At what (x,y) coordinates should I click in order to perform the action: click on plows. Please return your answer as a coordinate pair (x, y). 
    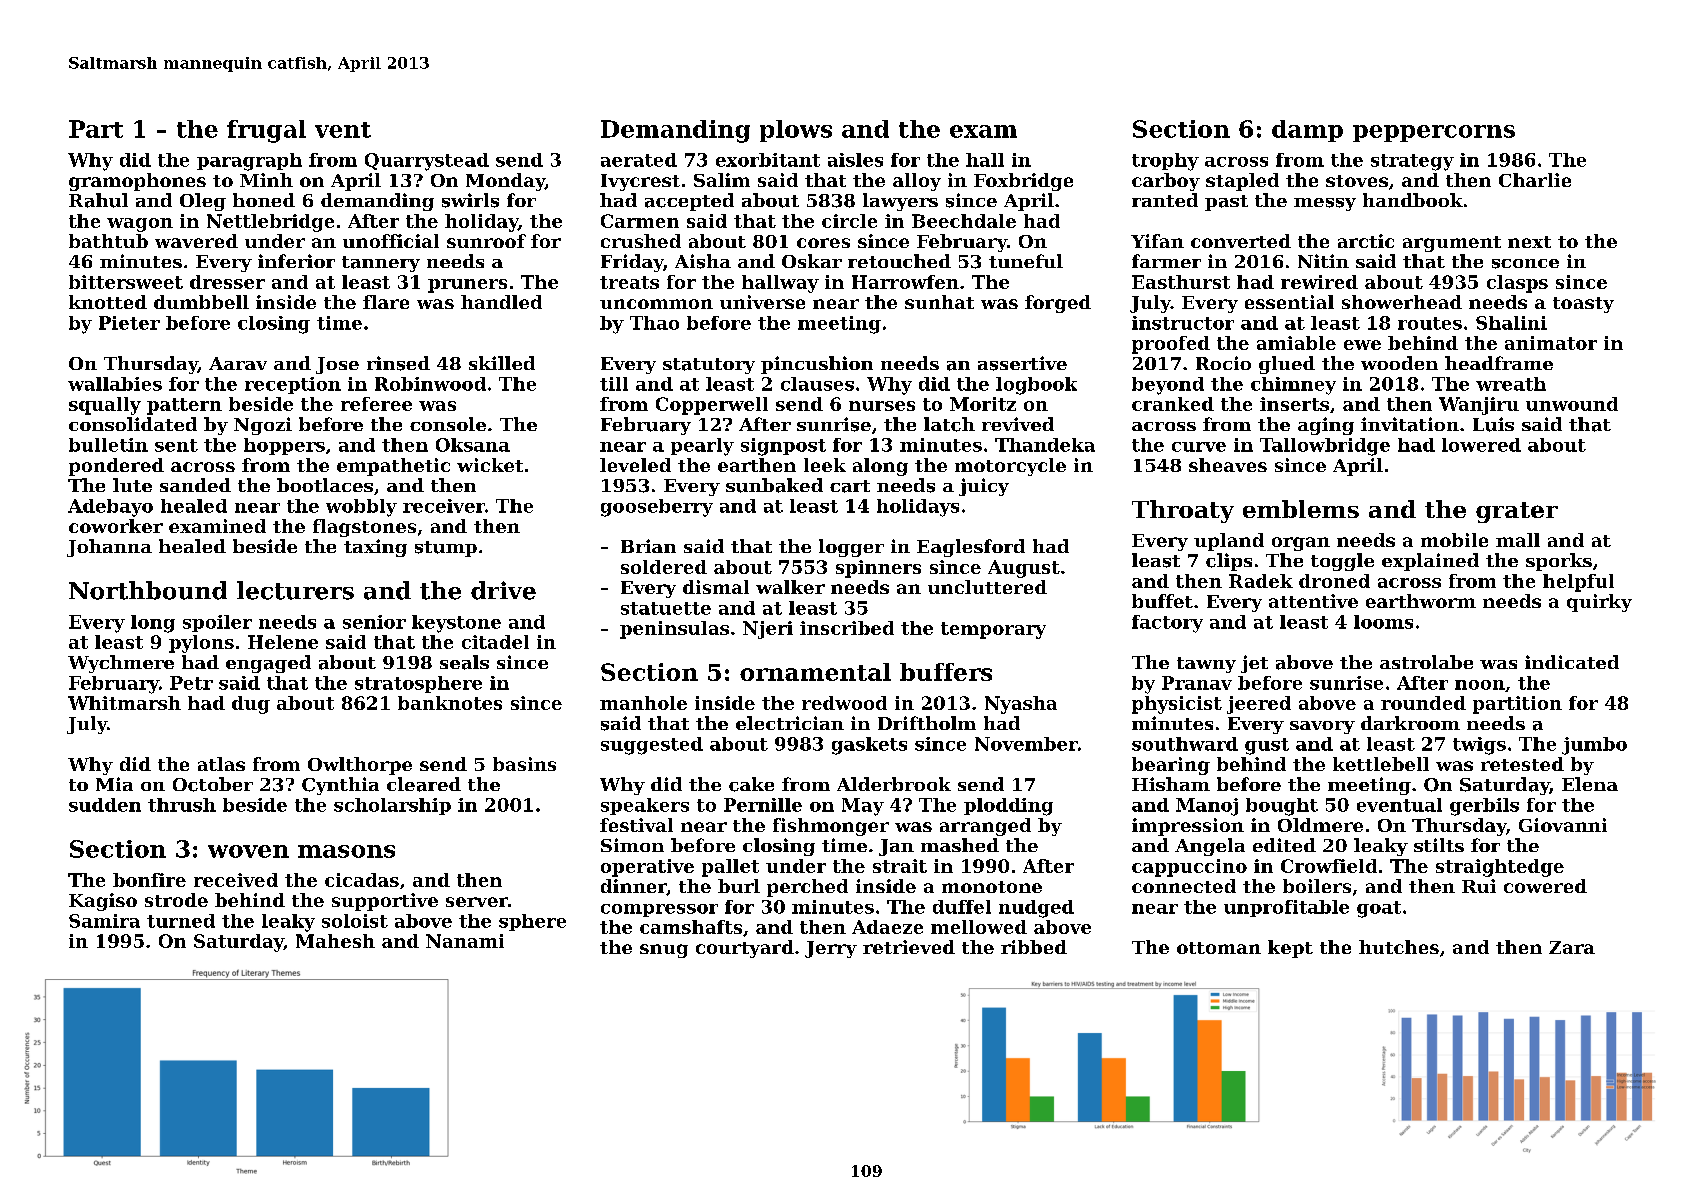
    Looking at the image, I should click on (796, 131).
